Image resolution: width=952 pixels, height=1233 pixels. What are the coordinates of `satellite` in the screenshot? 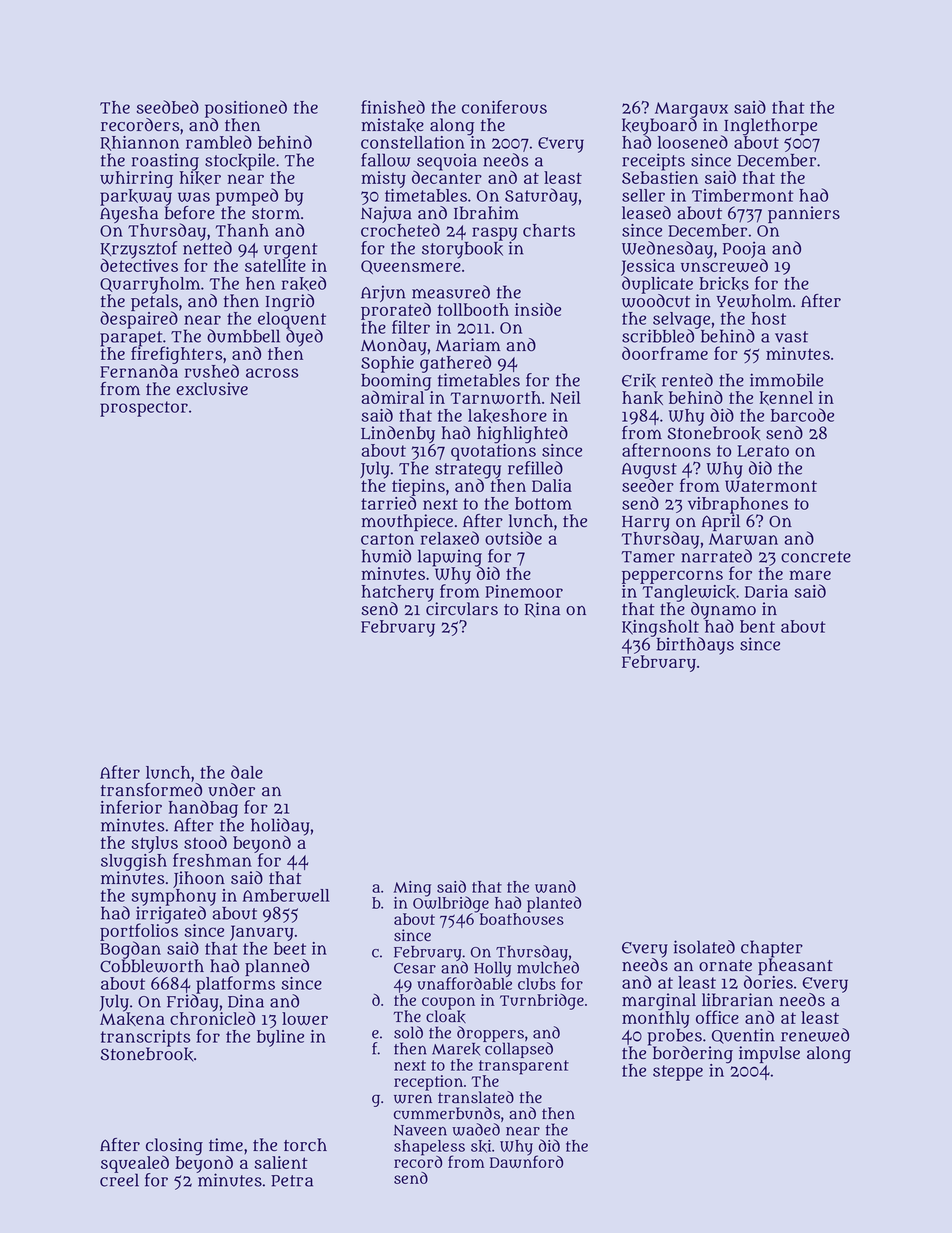 It's located at (275, 265).
